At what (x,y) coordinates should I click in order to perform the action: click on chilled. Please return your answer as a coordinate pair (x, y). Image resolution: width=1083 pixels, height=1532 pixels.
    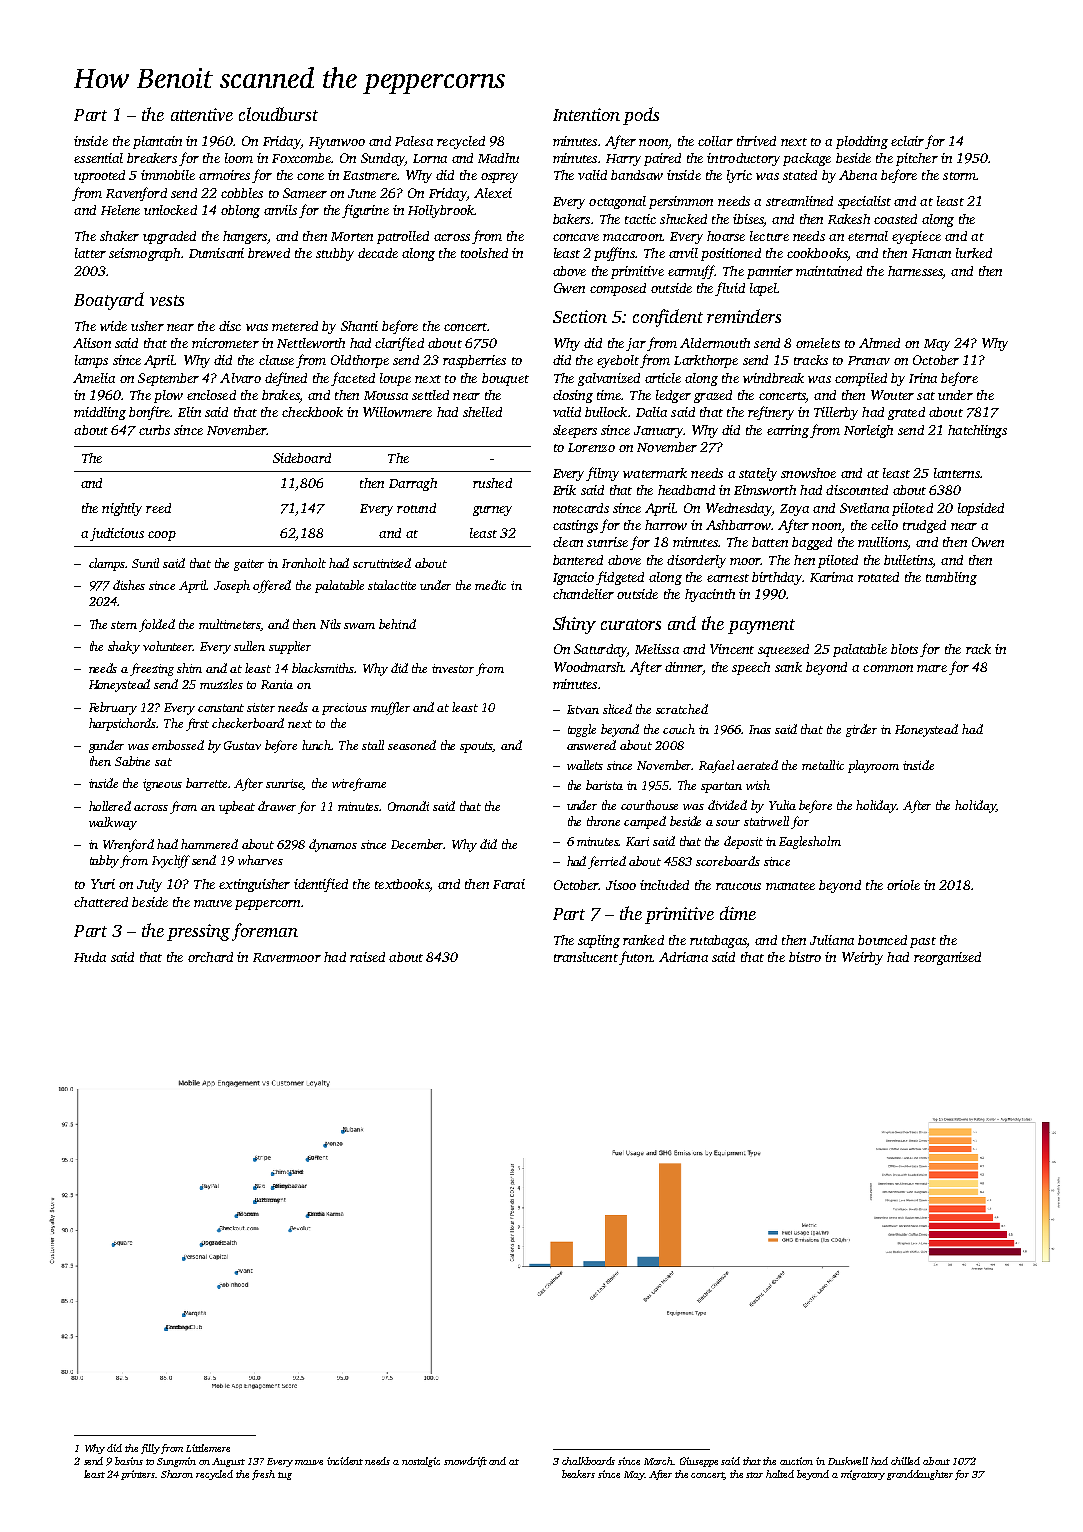
    Looking at the image, I should click on (905, 1461).
